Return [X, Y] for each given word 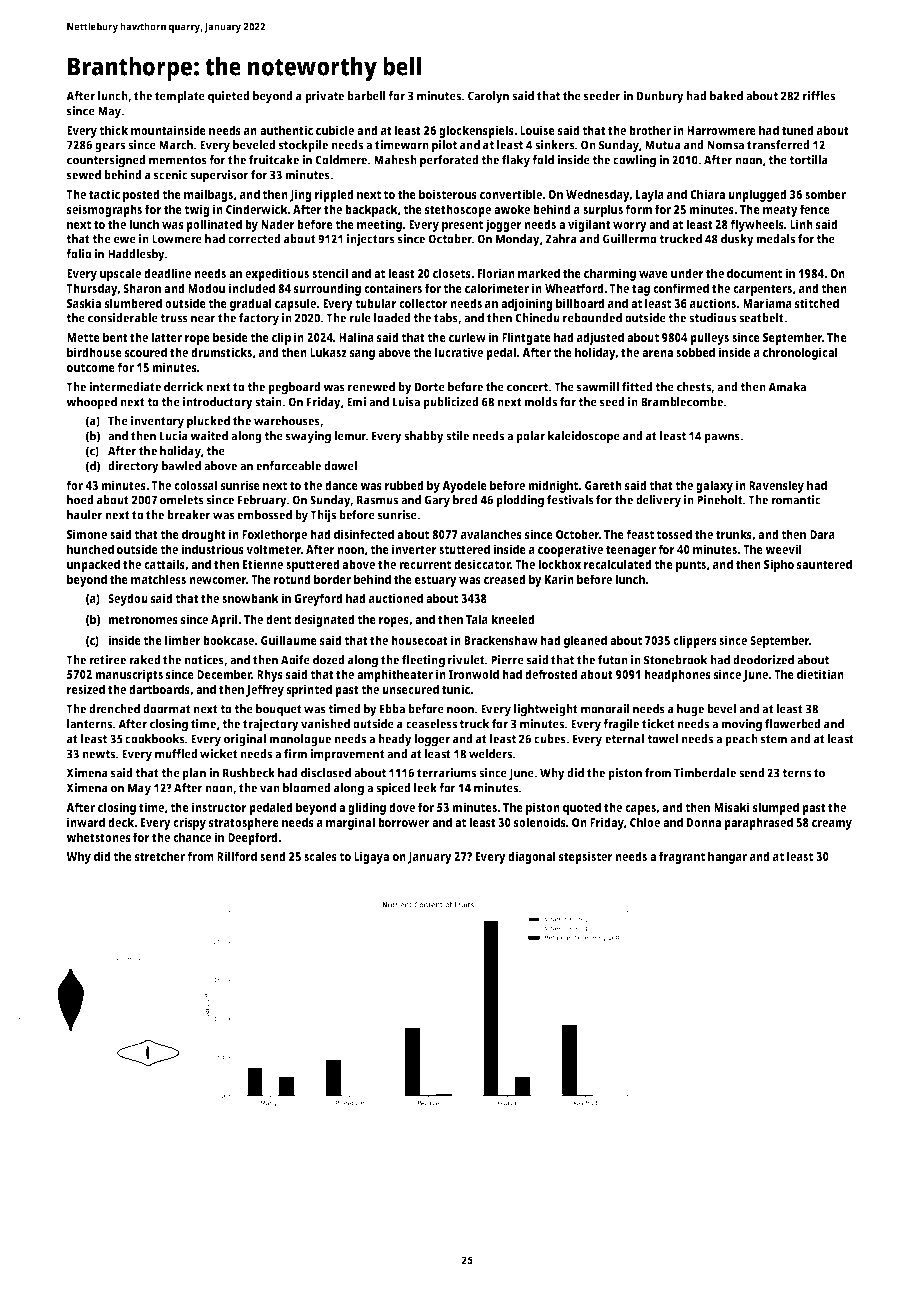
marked [539, 273]
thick [113, 130]
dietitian [820, 674]
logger [432, 740]
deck [121, 822]
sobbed [695, 352]
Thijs [323, 516]
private [324, 97]
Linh [801, 224]
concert [527, 387]
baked [726, 96]
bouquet [279, 710]
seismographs [104, 210]
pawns [722, 438]
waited [209, 436]
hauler [85, 515]
